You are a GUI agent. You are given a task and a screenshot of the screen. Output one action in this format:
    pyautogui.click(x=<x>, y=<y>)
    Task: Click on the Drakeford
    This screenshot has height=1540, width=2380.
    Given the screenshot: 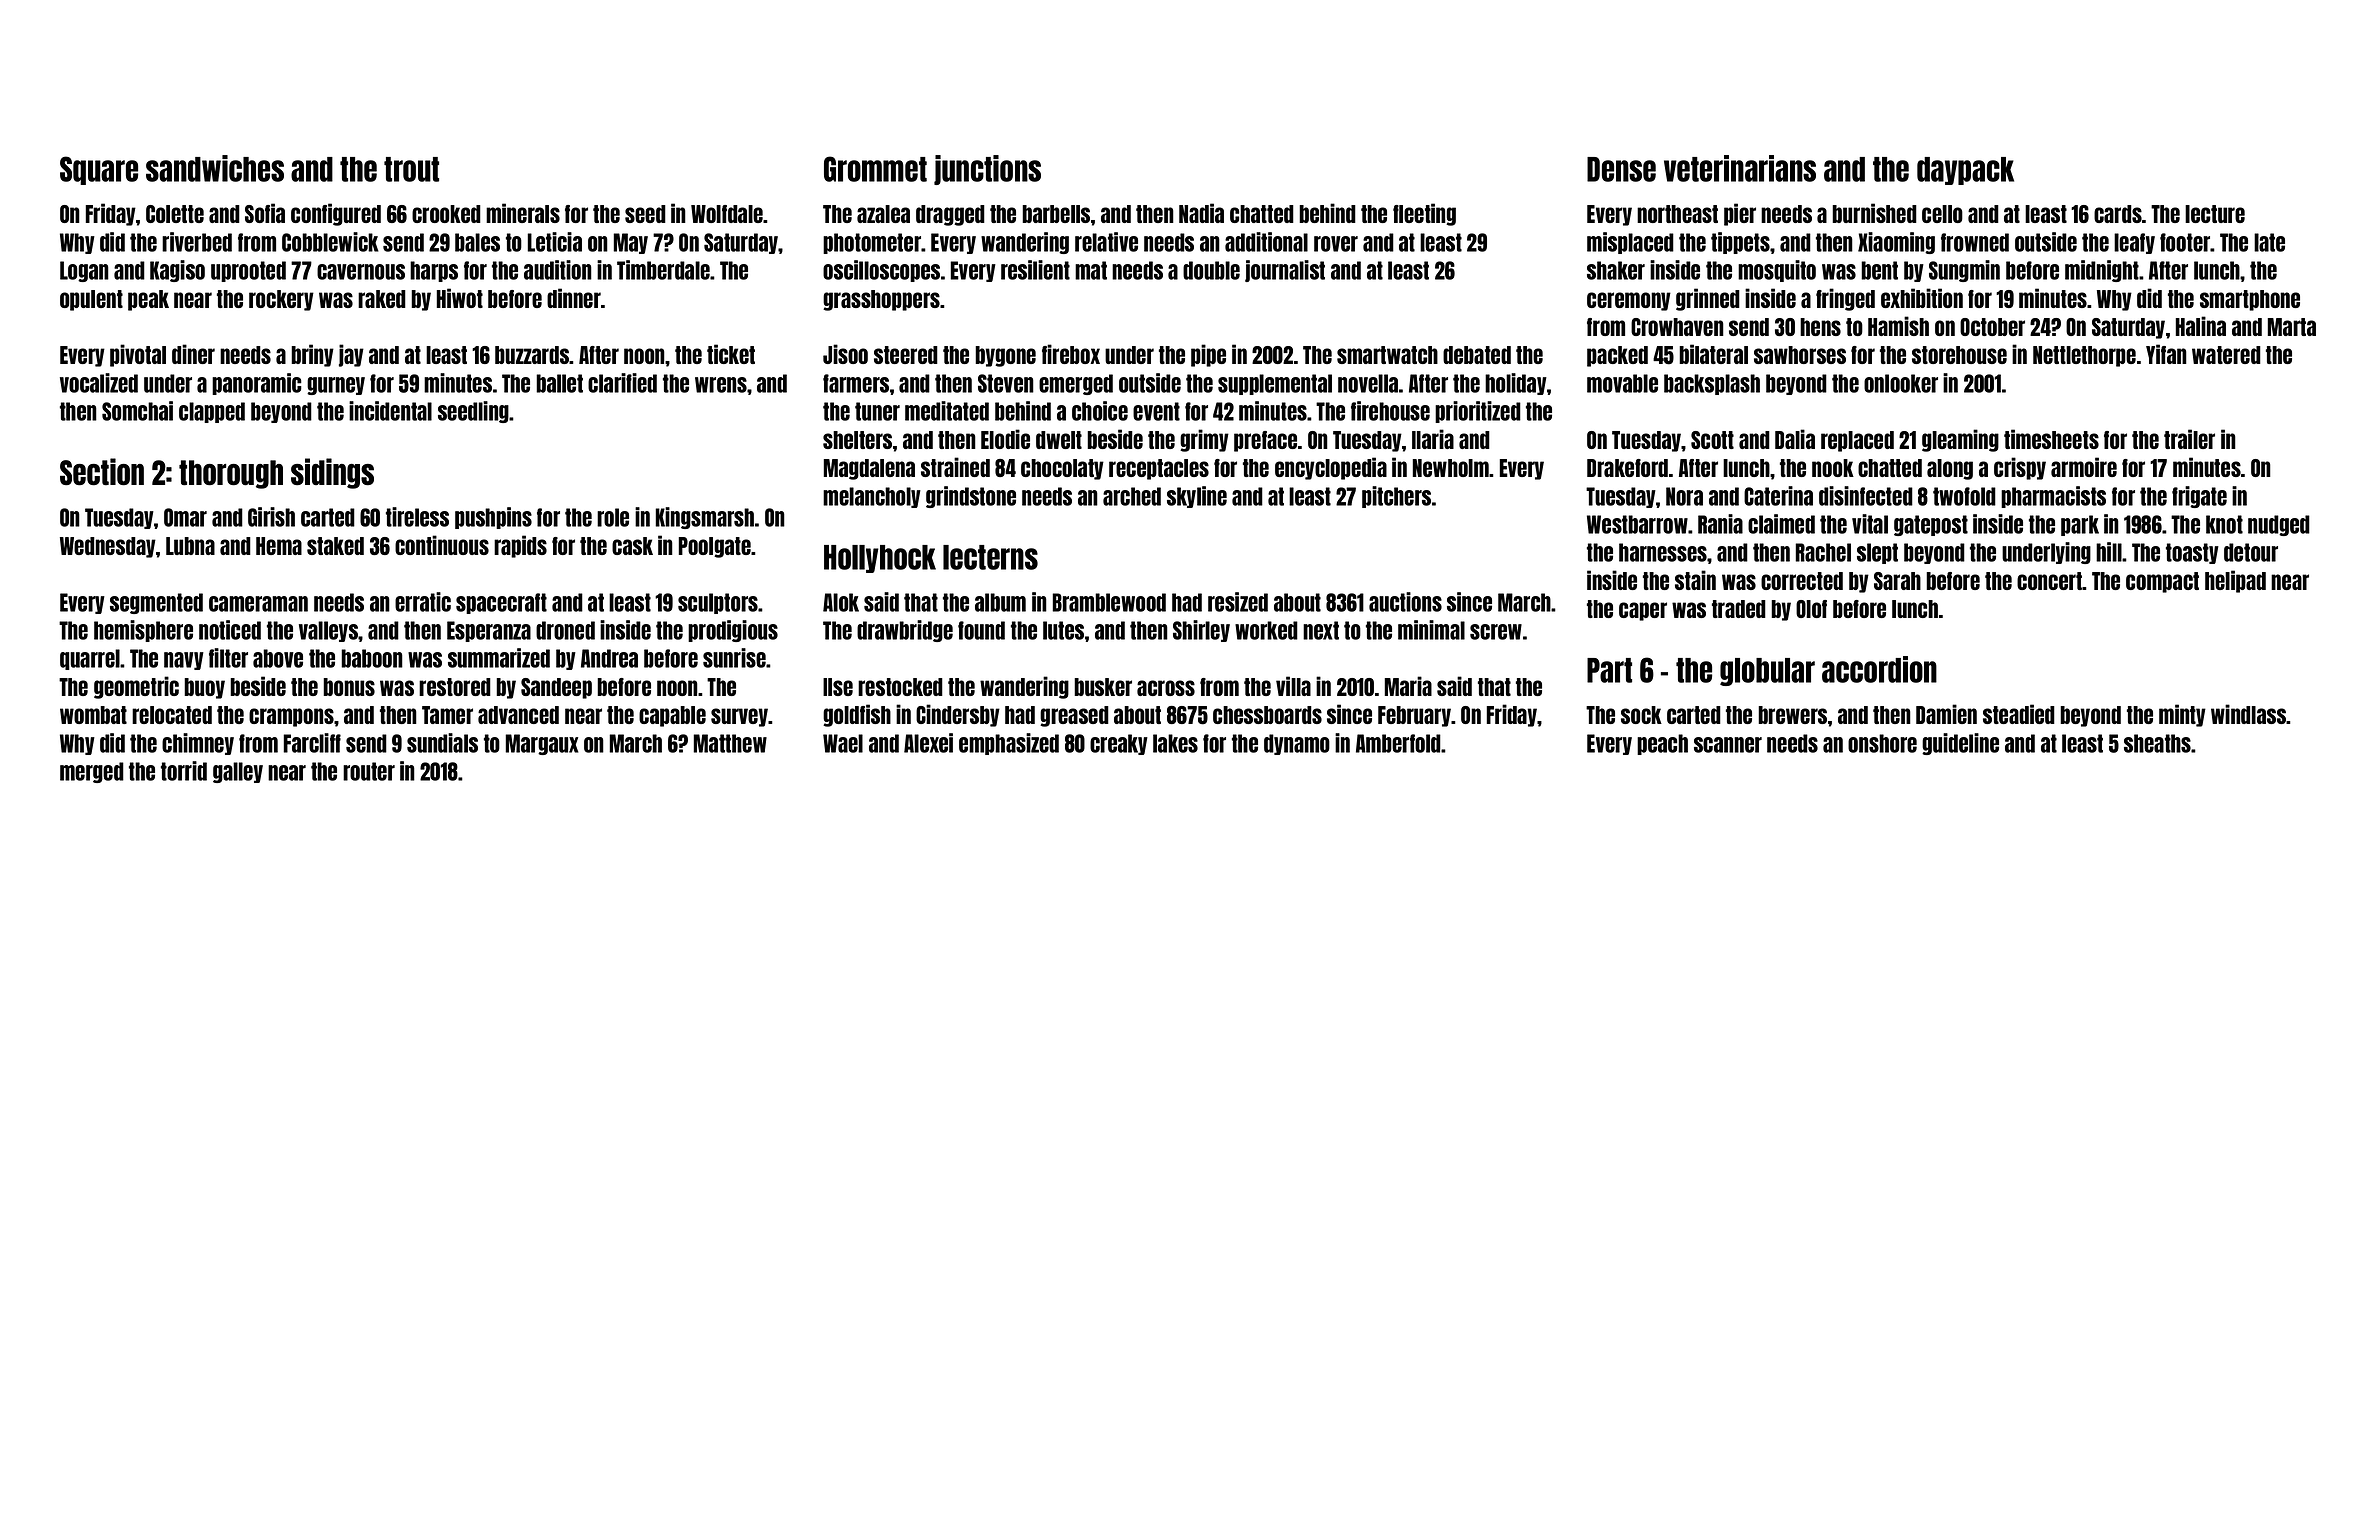 What is the action you would take?
    pyautogui.click(x=1627, y=468)
